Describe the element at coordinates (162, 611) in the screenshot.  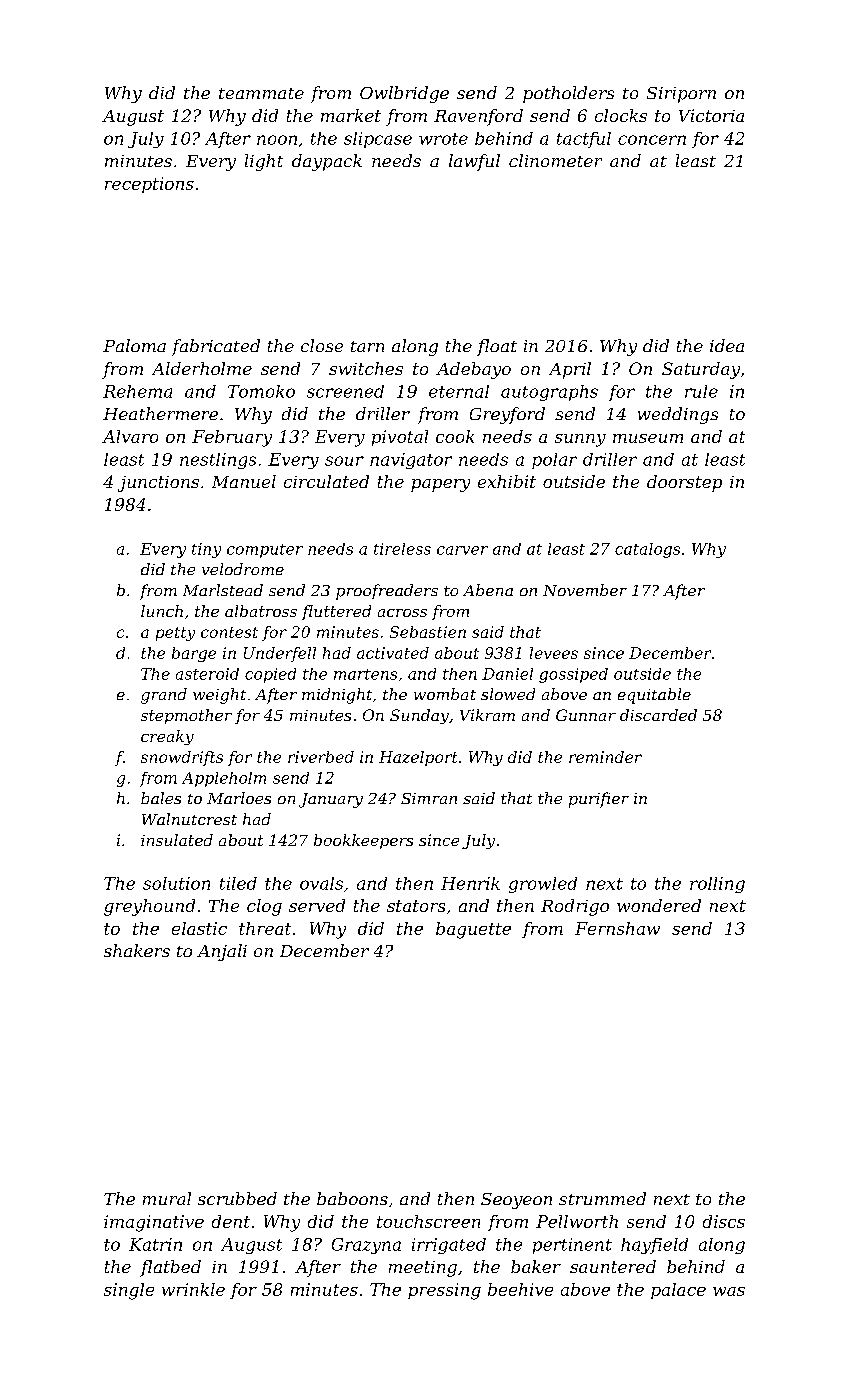
I see `lunch` at that location.
